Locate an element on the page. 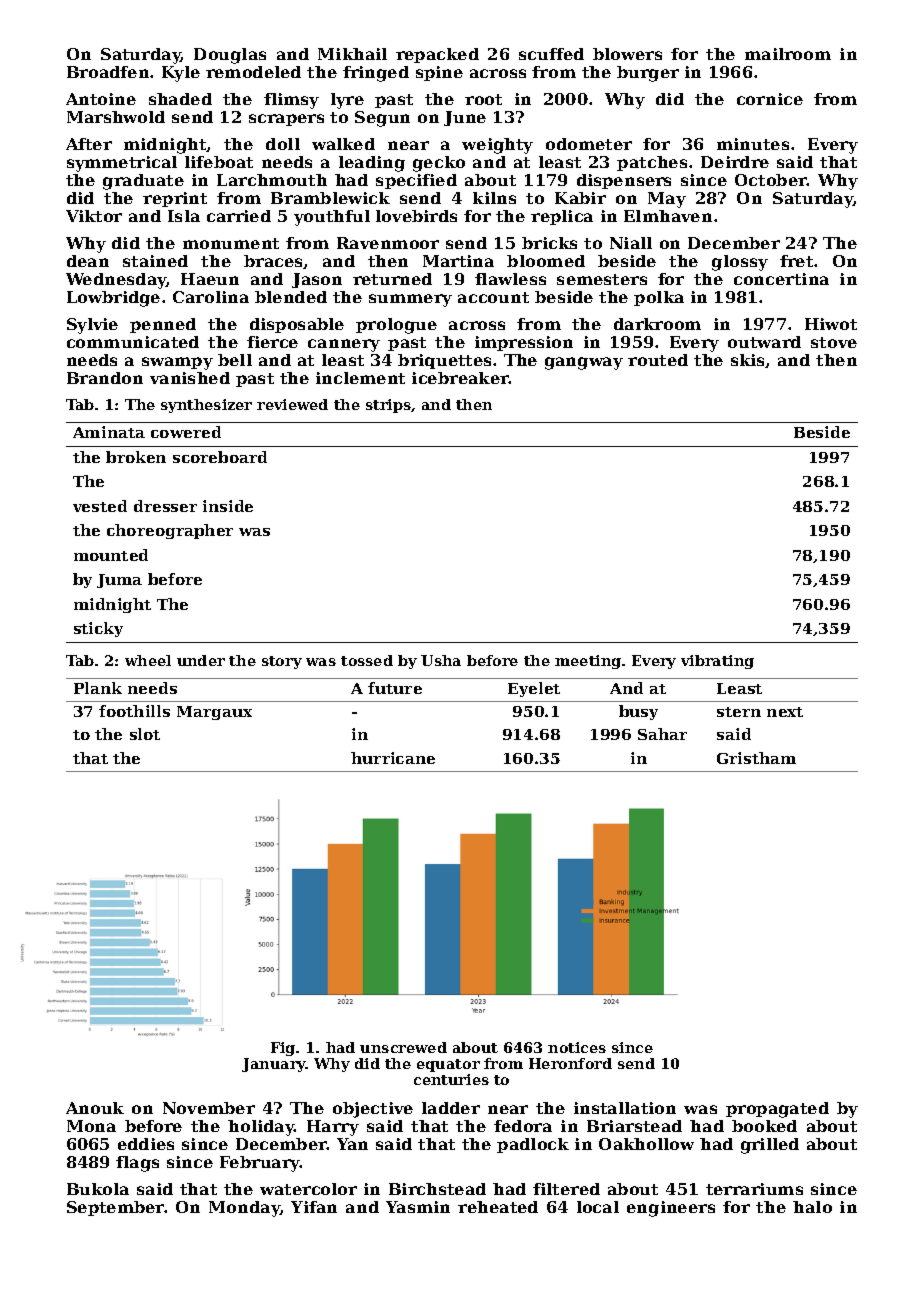  under is located at coordinates (201, 660).
